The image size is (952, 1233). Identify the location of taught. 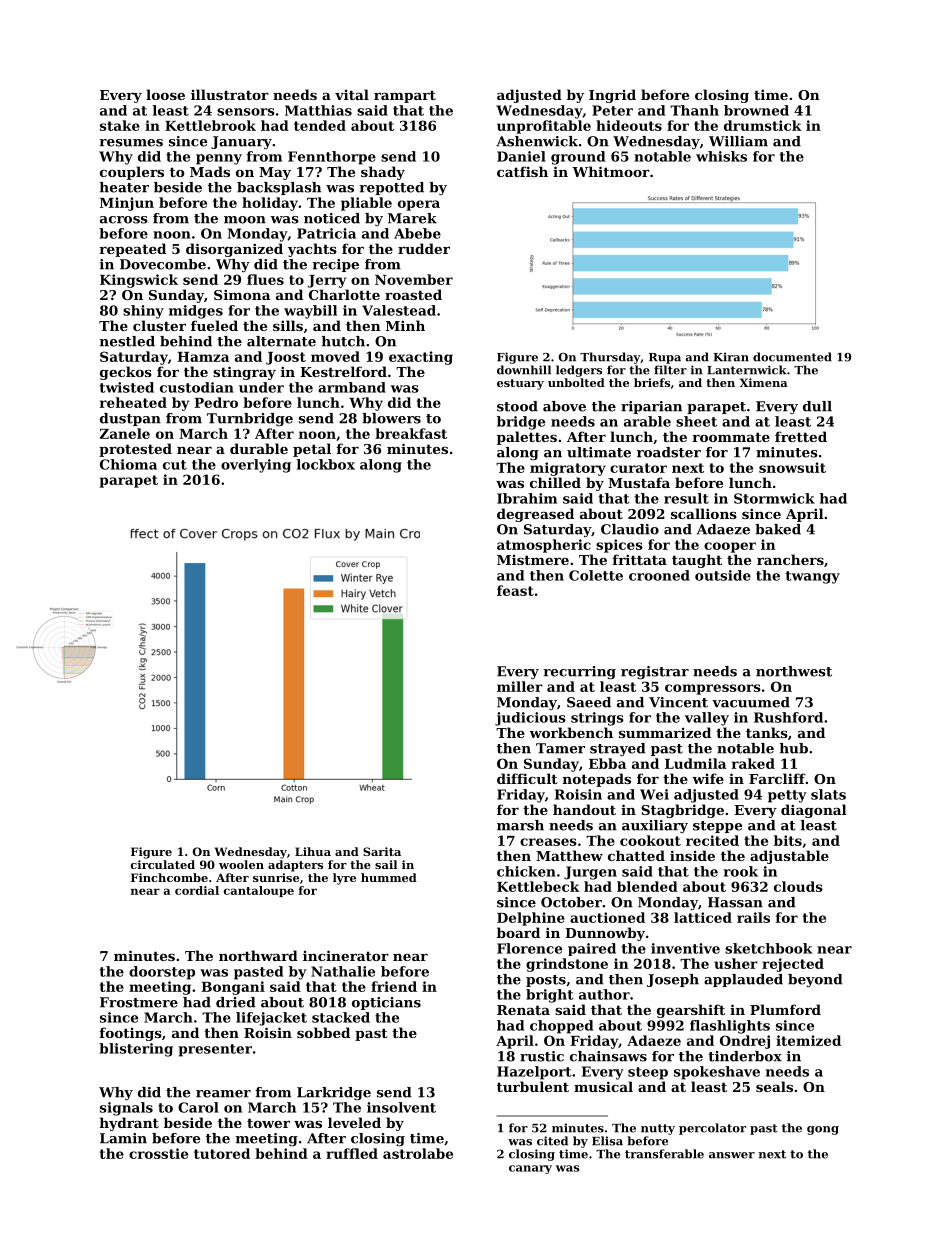
(697, 561).
